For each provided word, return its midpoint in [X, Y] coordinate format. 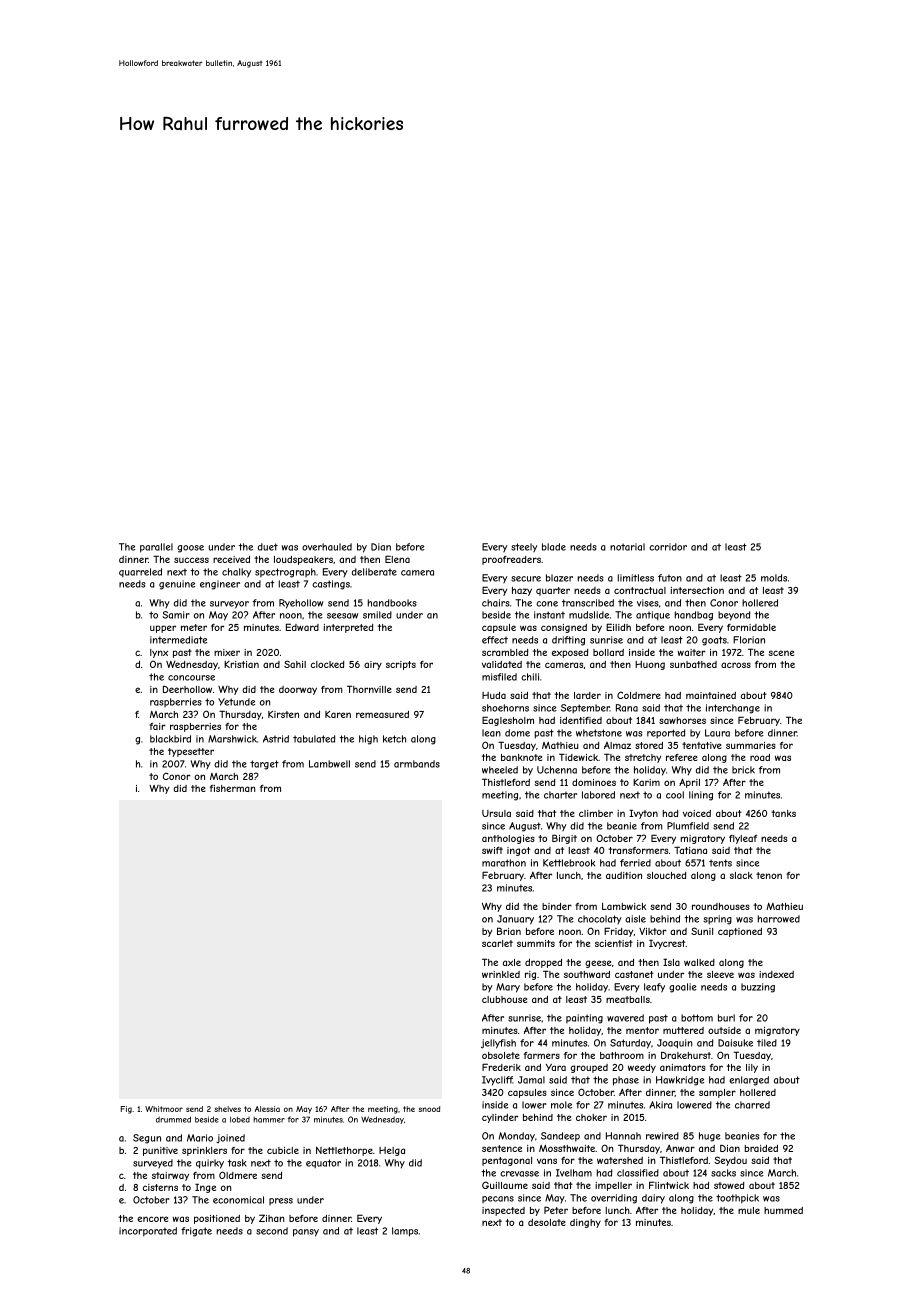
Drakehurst [686, 1055]
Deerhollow [187, 689]
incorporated [148, 1232]
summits [536, 943]
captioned [740, 932]
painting [584, 1019]
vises [648, 603]
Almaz [617, 745]
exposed [570, 653]
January [515, 920]
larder [587, 695]
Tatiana [690, 850]
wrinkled [501, 974]
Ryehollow [301, 604]
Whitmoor [164, 1109]
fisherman [232, 788]
